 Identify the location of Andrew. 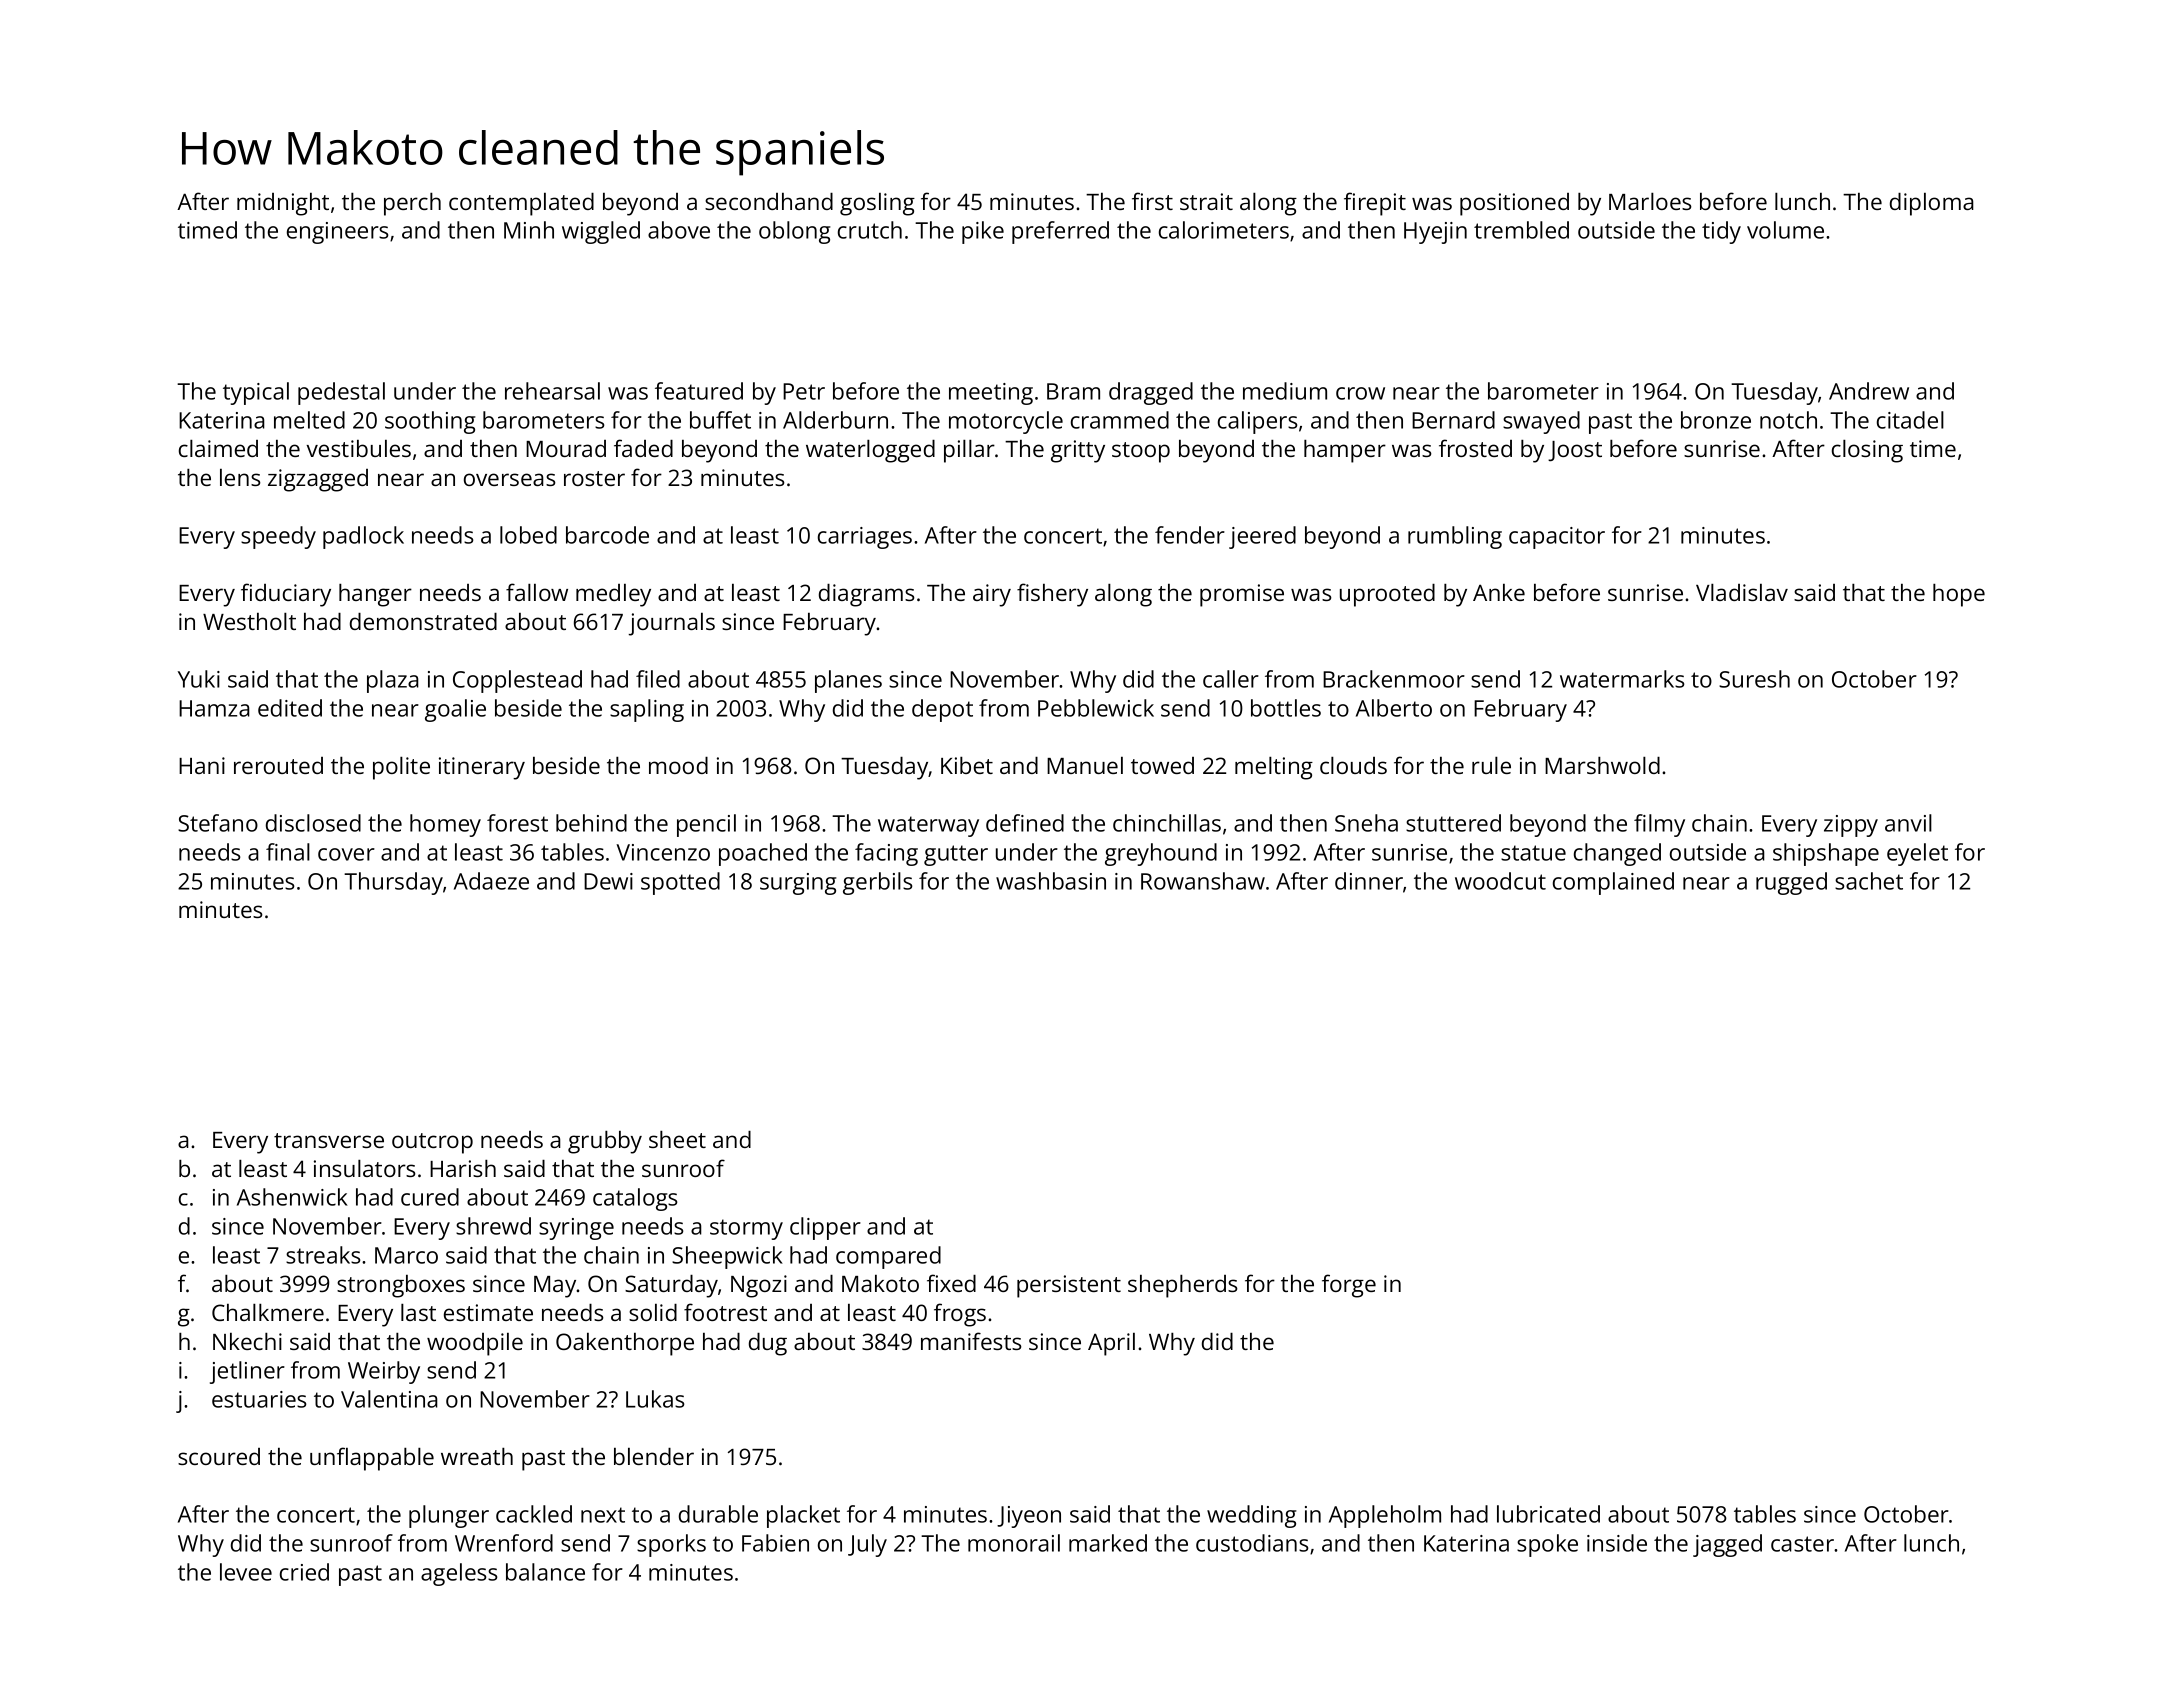
(1869, 391).
